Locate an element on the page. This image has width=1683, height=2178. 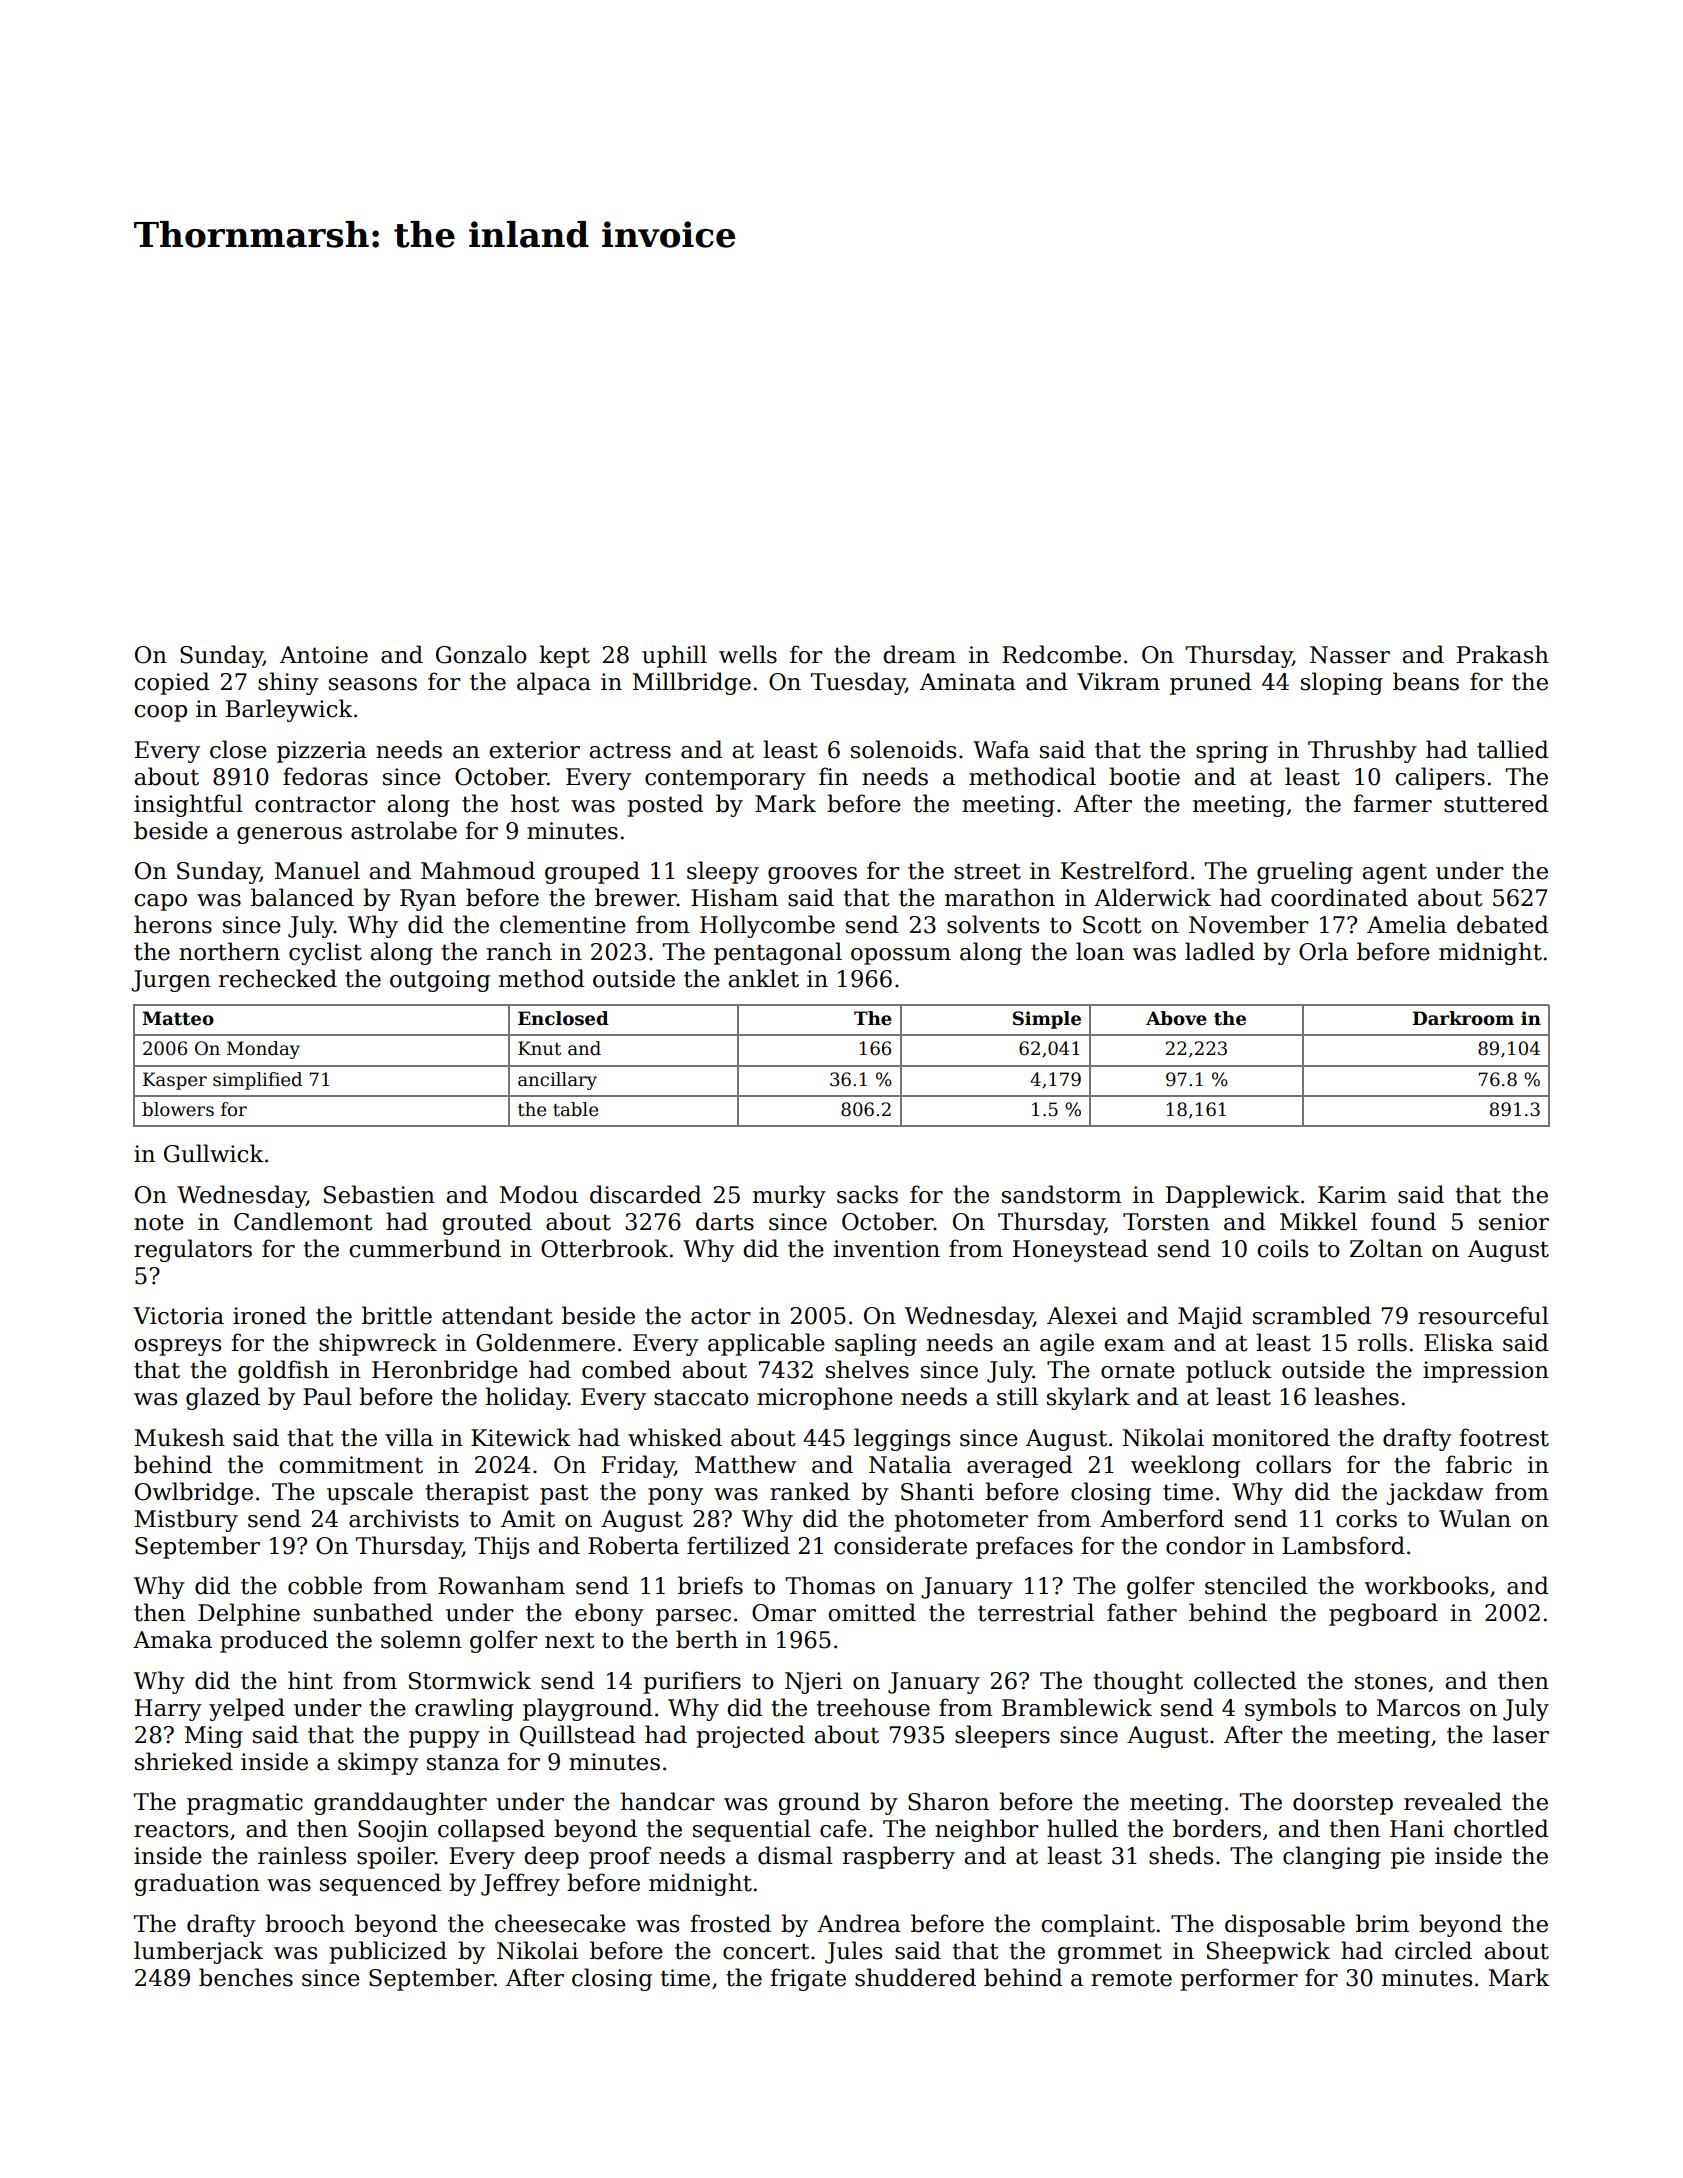
Antoine is located at coordinates (324, 655).
